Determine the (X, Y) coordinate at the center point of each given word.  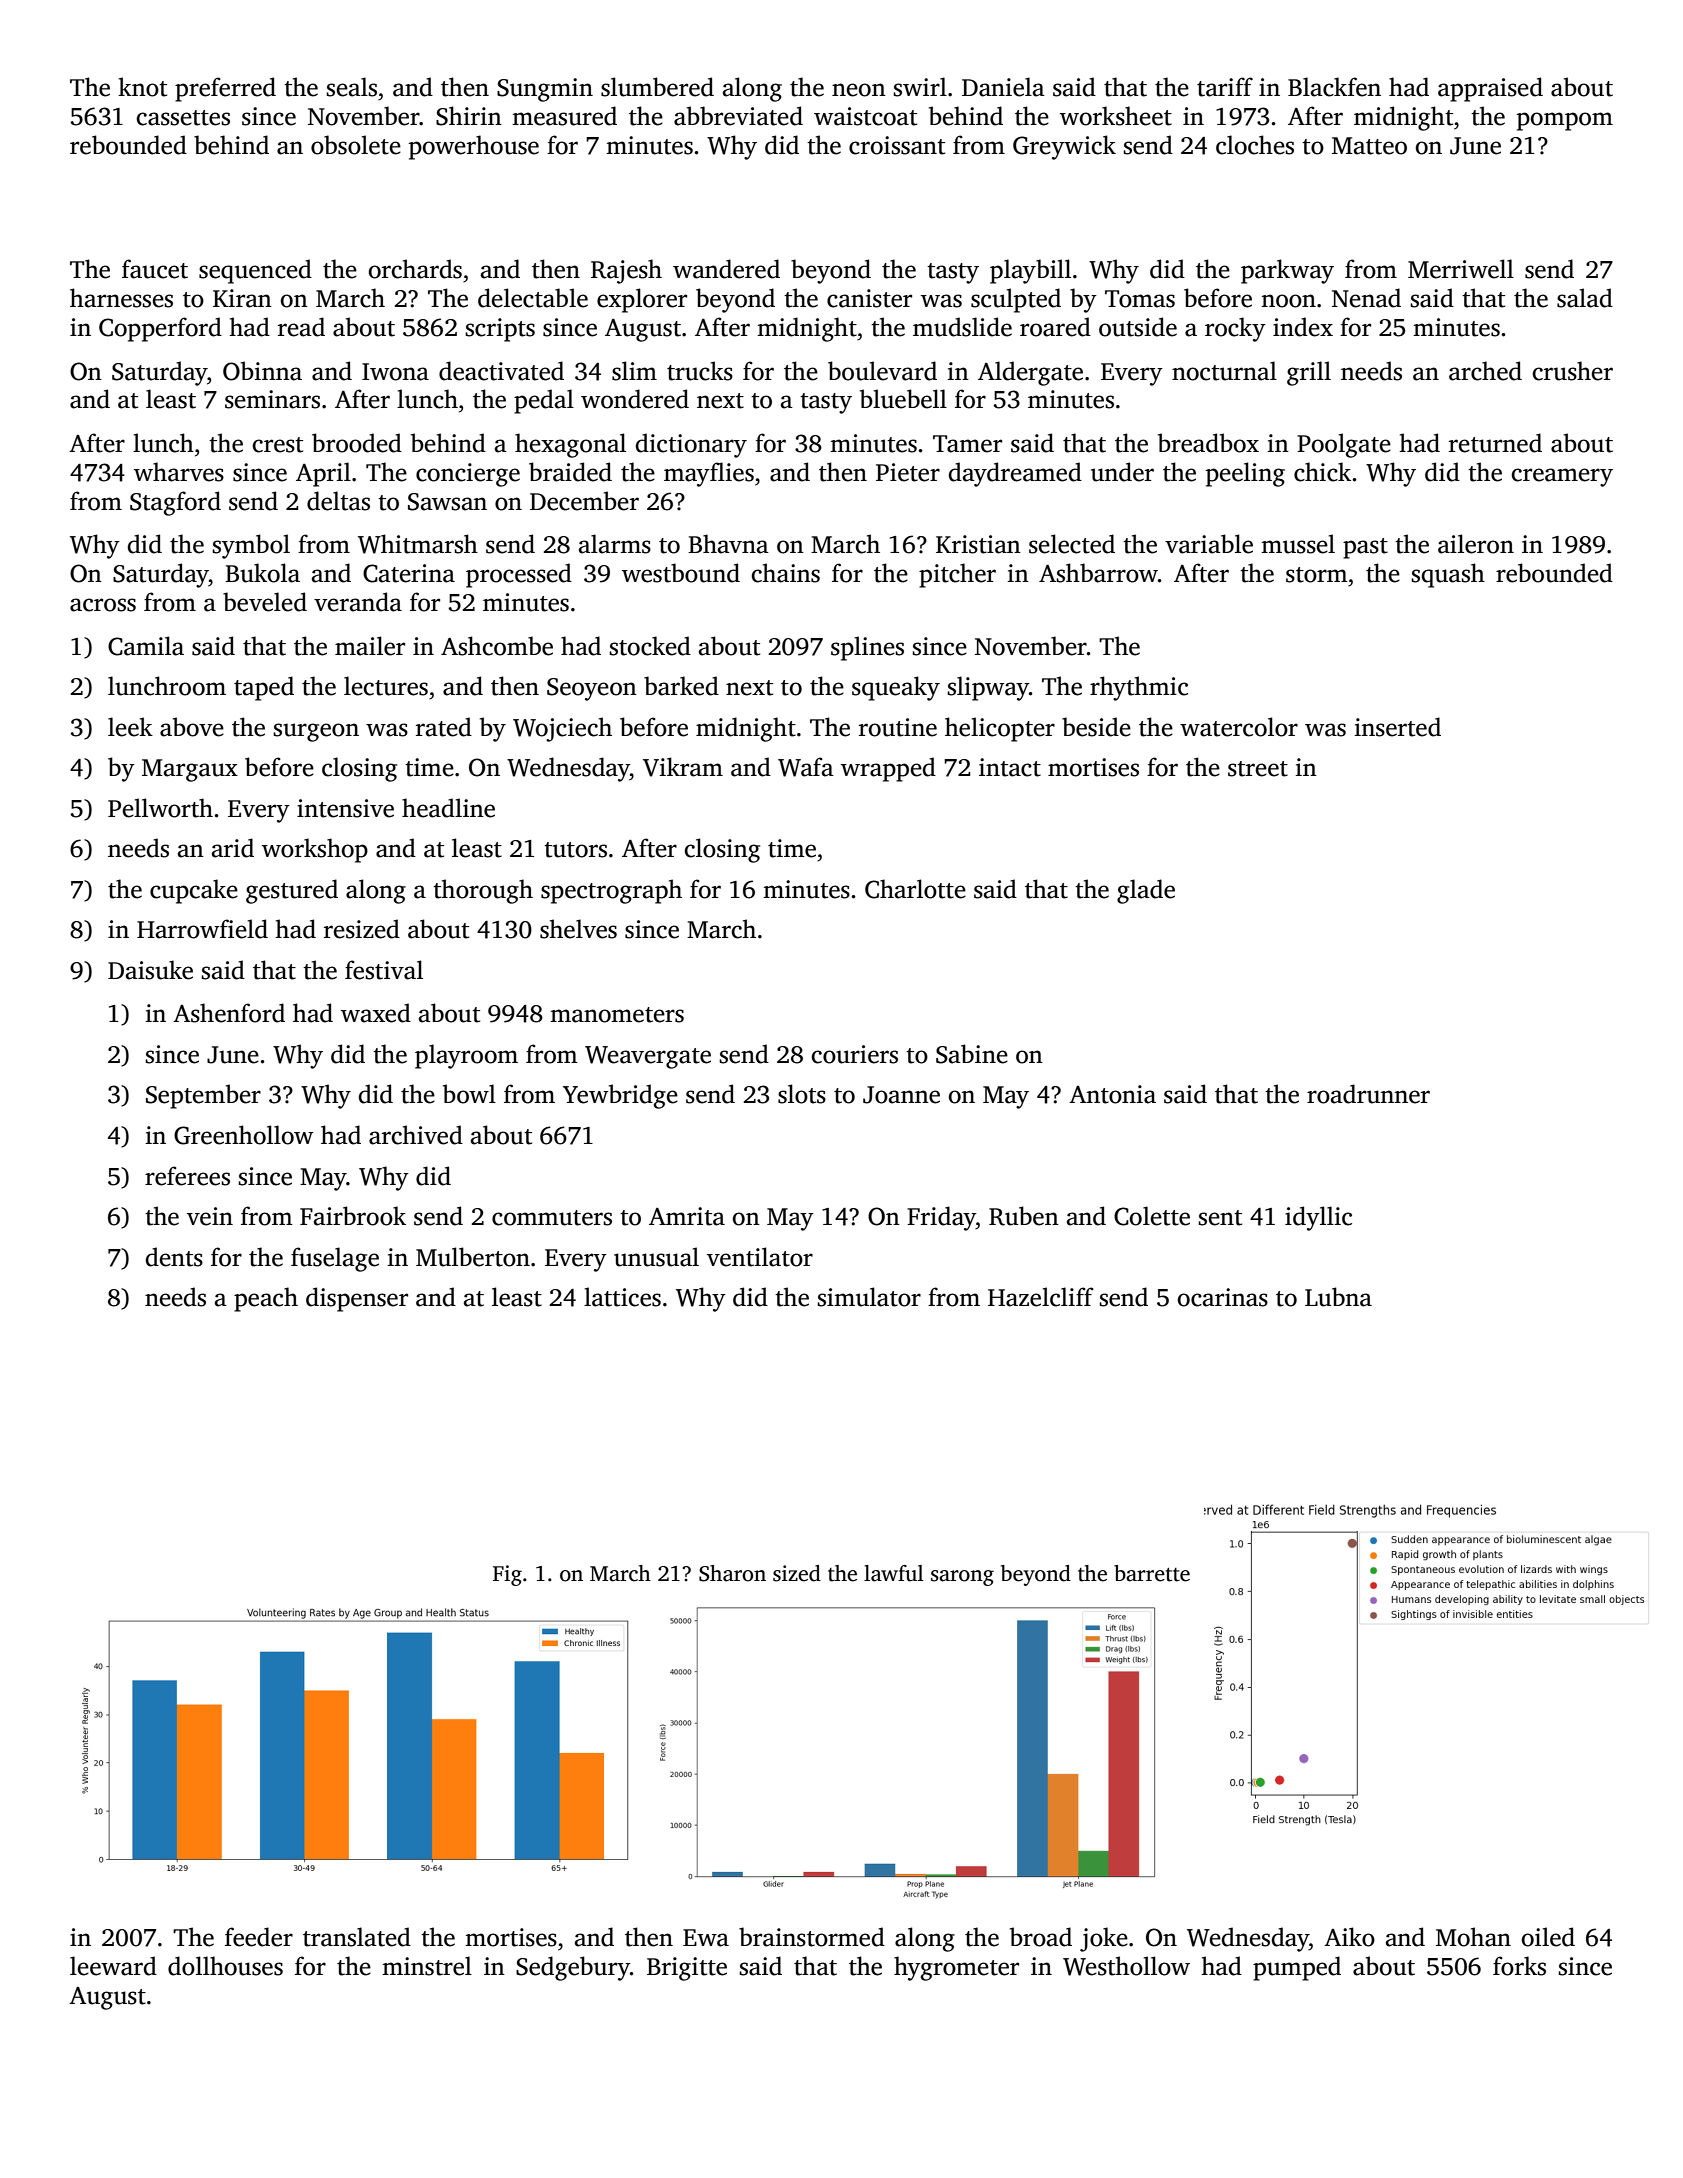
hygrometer (956, 1968)
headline (448, 808)
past (1365, 548)
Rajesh (626, 271)
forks (1519, 1966)
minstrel (427, 1966)
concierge (468, 475)
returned (1495, 443)
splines (867, 648)
